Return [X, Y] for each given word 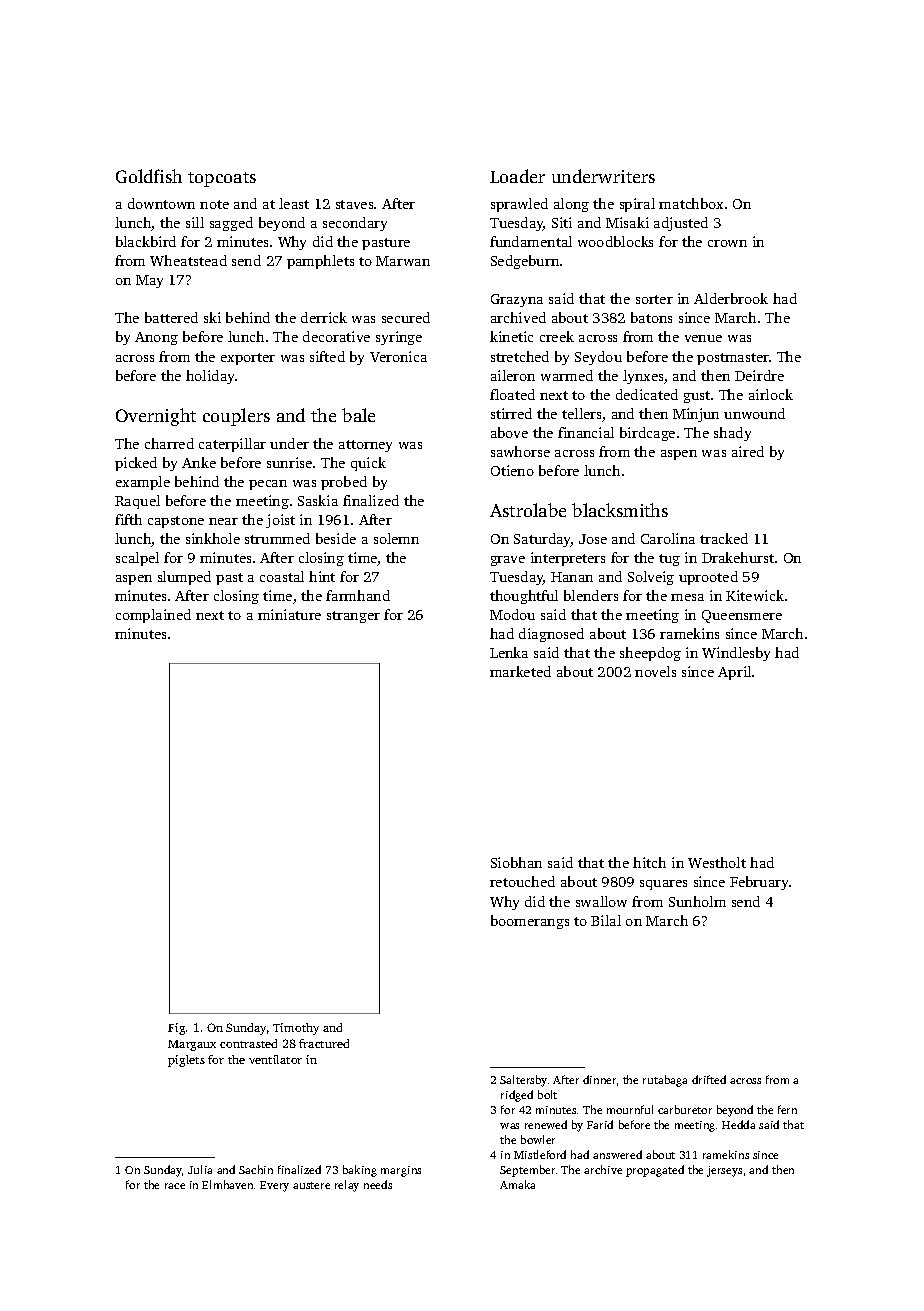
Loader [517, 176]
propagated [655, 1171]
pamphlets [320, 262]
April [734, 673]
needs [378, 1184]
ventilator [275, 1059]
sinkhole [213, 538]
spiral [637, 205]
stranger [353, 617]
